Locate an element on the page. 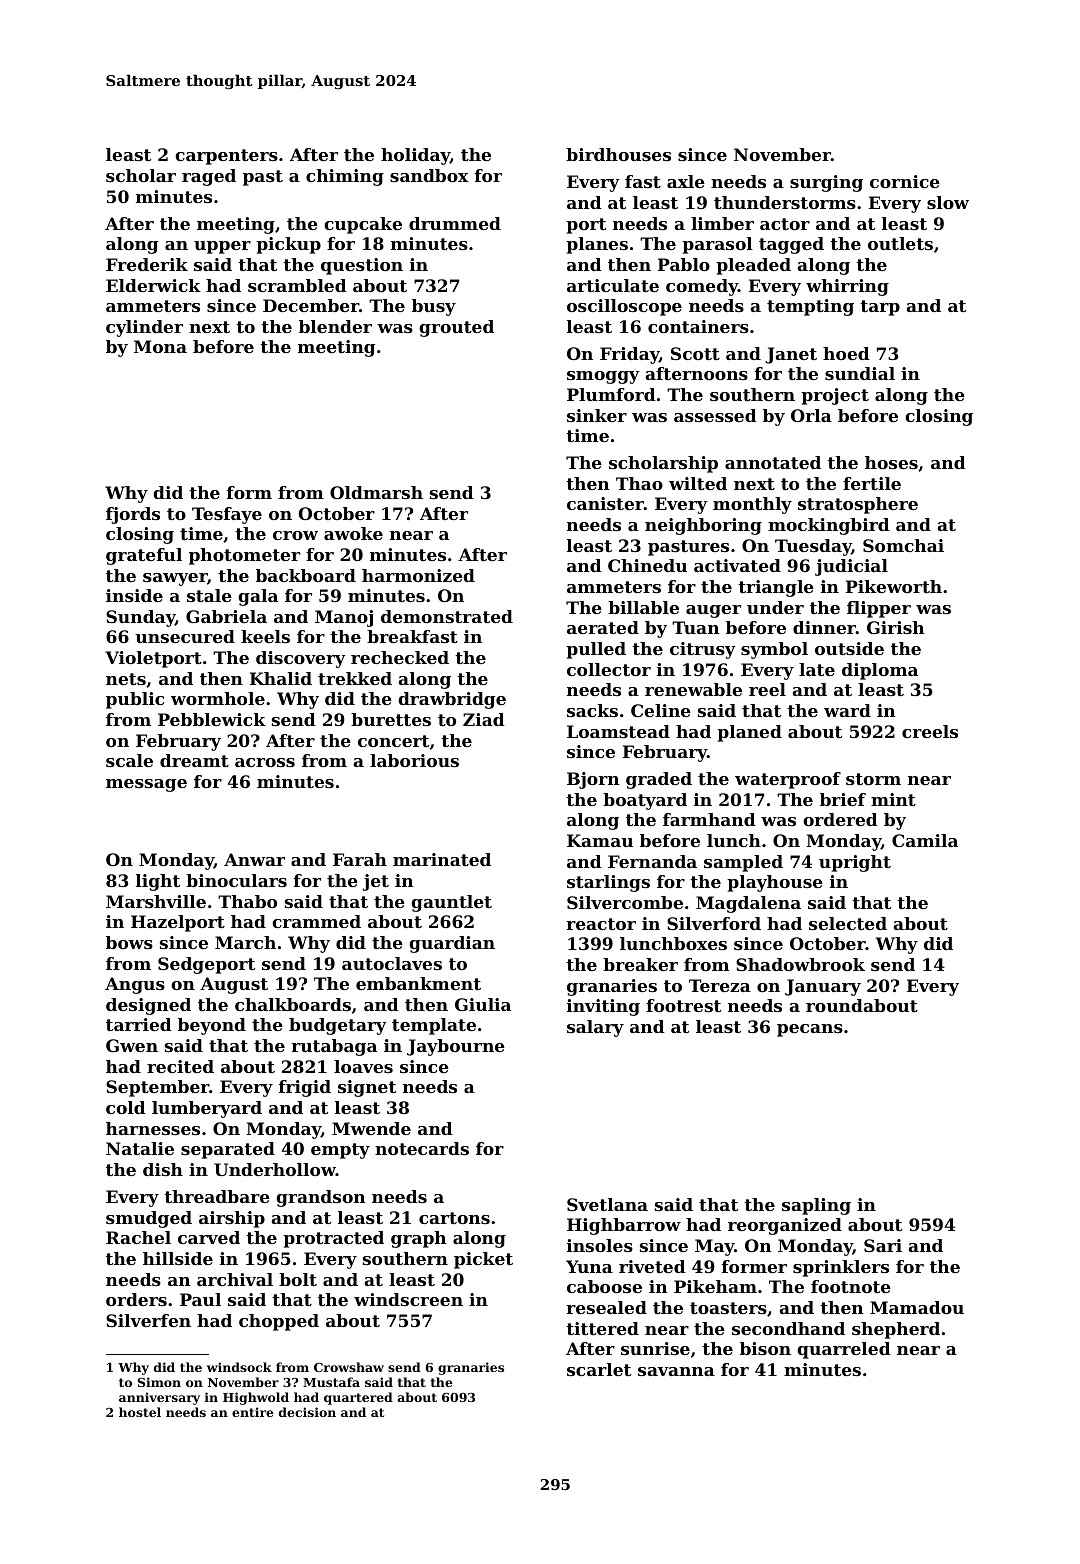 This page has height=1564, width=1080. tarp is located at coordinates (880, 308).
